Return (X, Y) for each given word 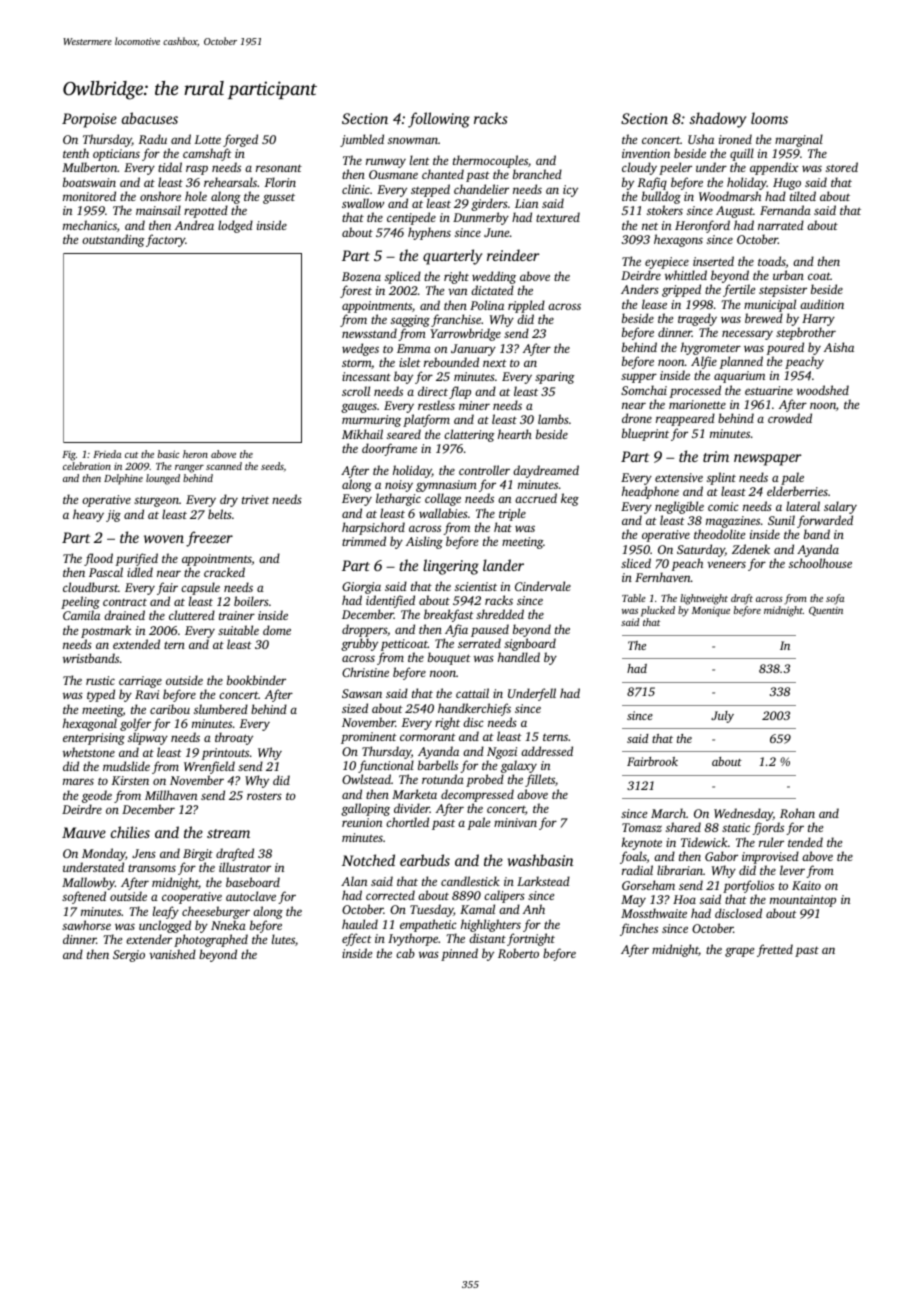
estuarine (769, 390)
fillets (540, 780)
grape (739, 952)
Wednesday (743, 814)
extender (149, 939)
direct (433, 391)
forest (356, 291)
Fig (69, 456)
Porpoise (89, 120)
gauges (359, 408)
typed (101, 695)
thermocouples (490, 161)
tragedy (697, 319)
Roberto (518, 953)
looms (769, 118)
